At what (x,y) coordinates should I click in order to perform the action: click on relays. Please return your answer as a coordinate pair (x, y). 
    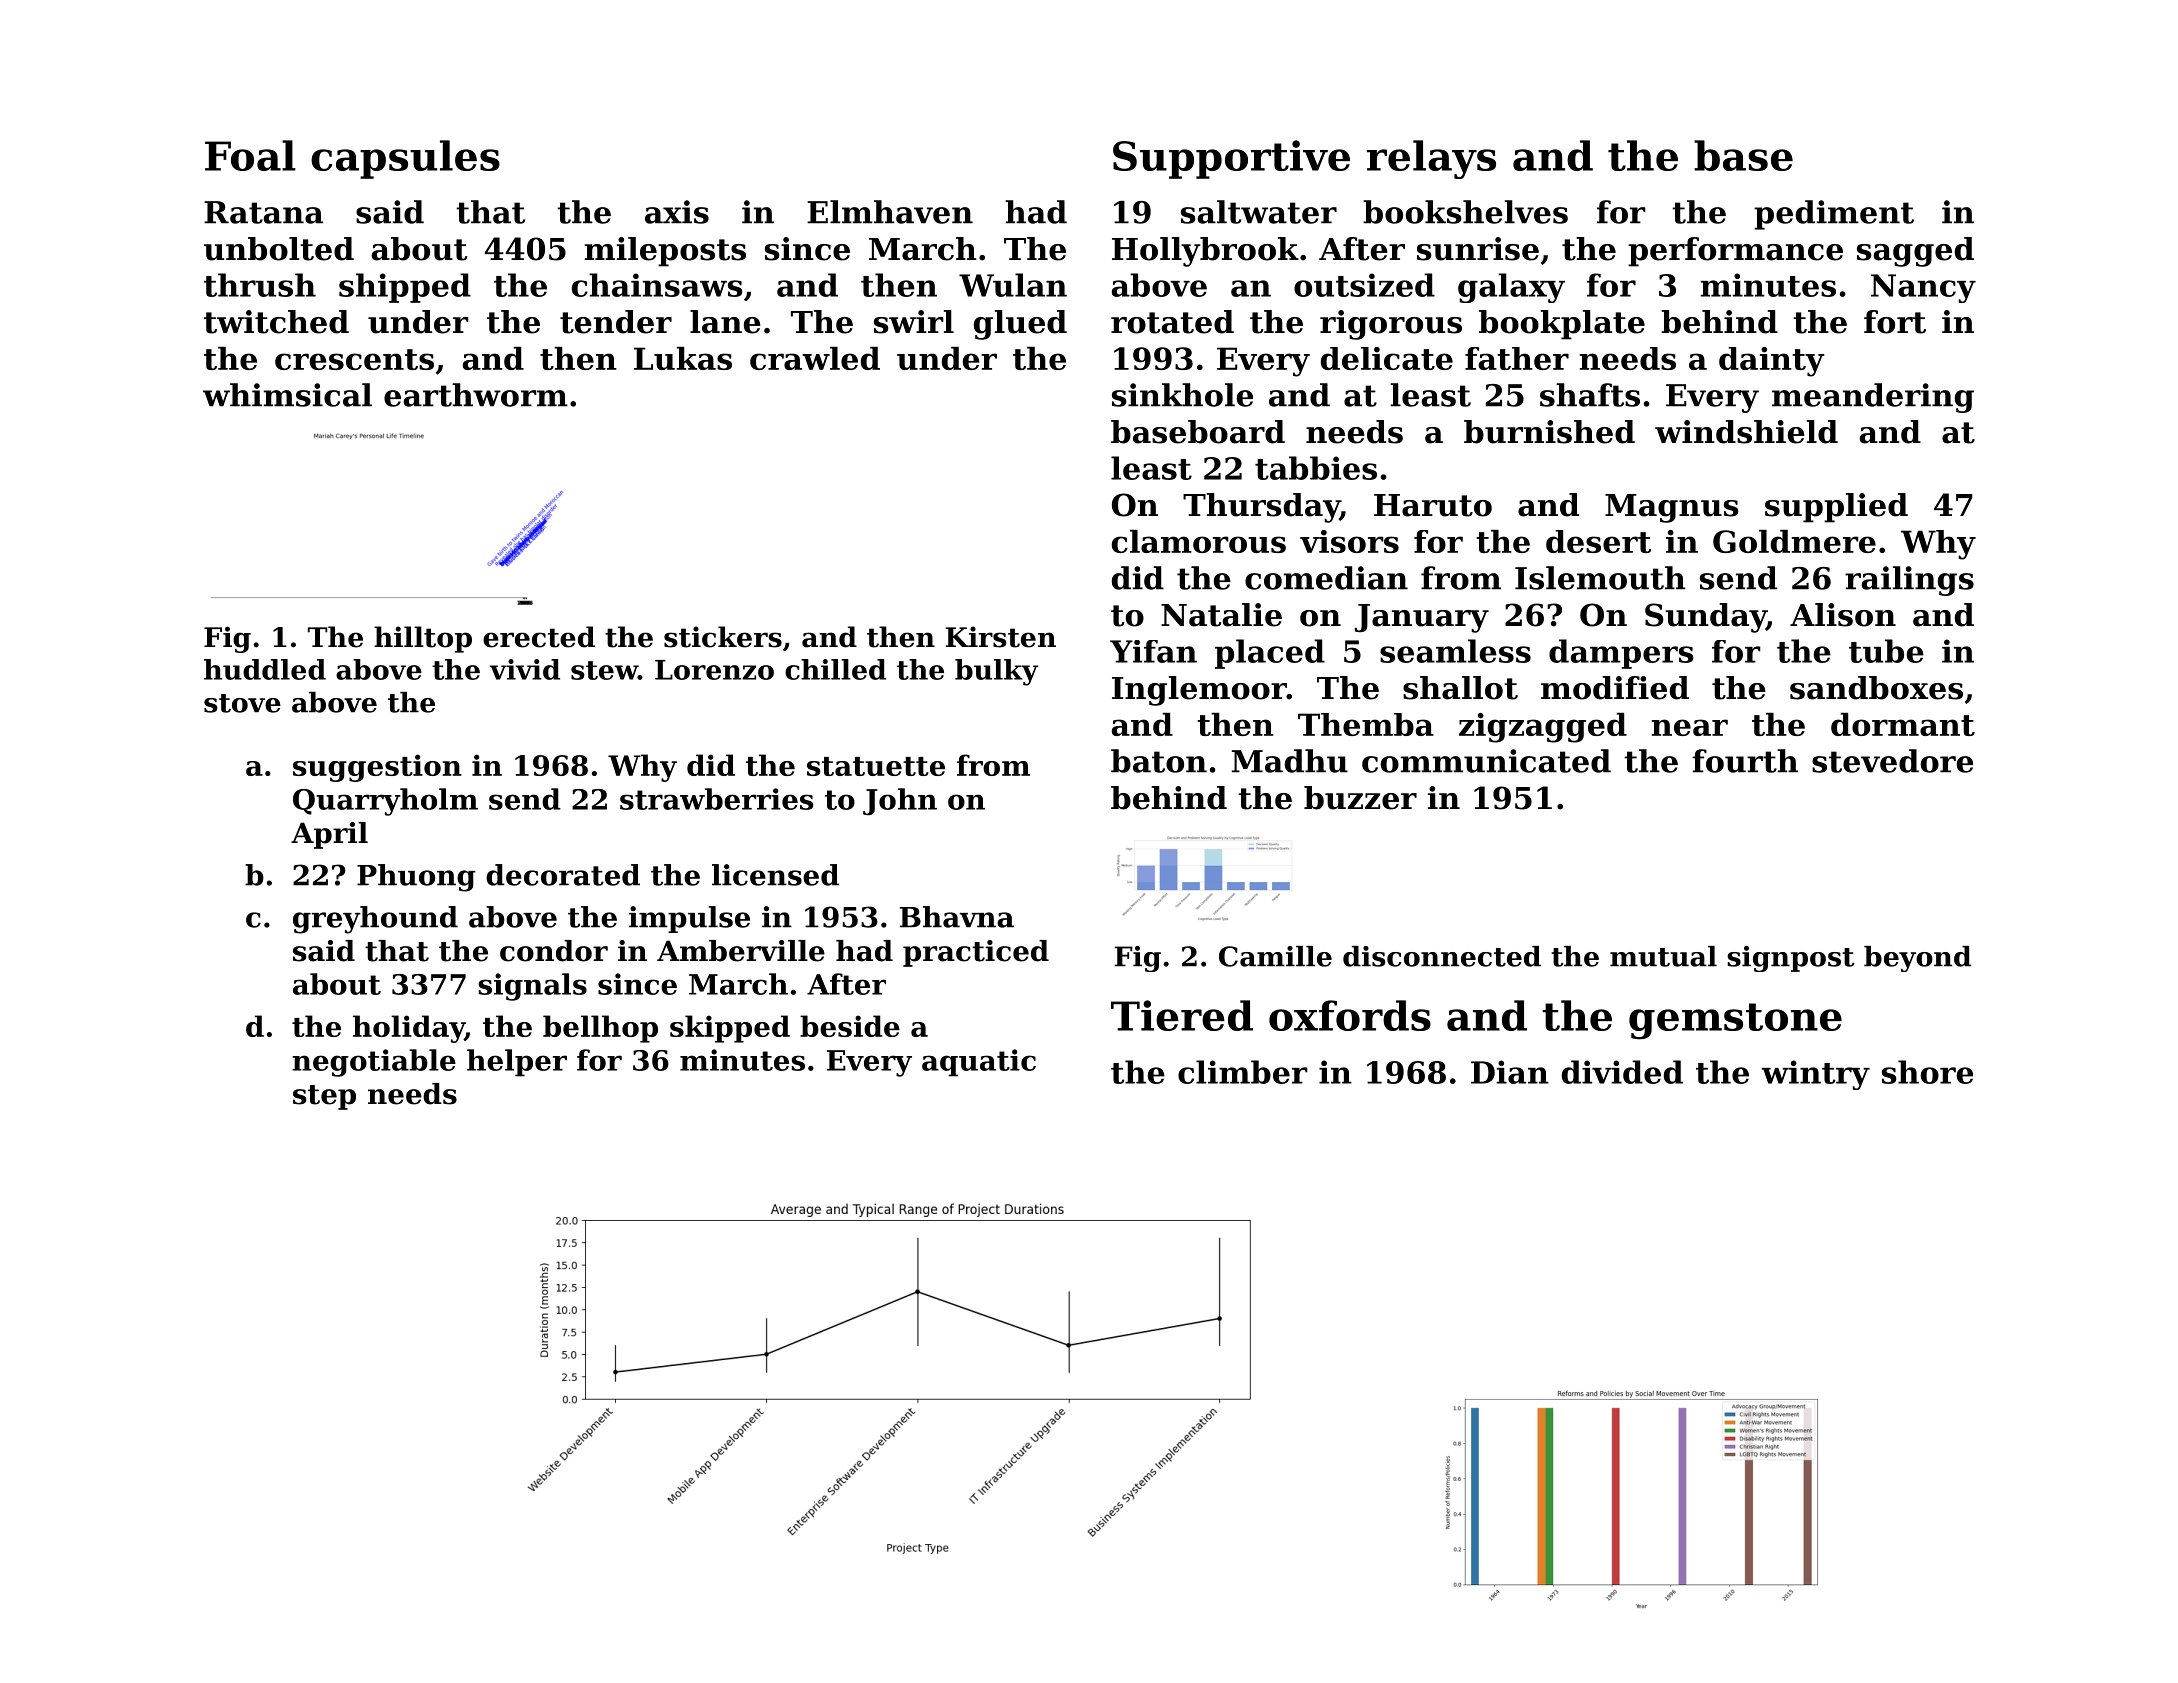
    Looking at the image, I should click on (1431, 159).
